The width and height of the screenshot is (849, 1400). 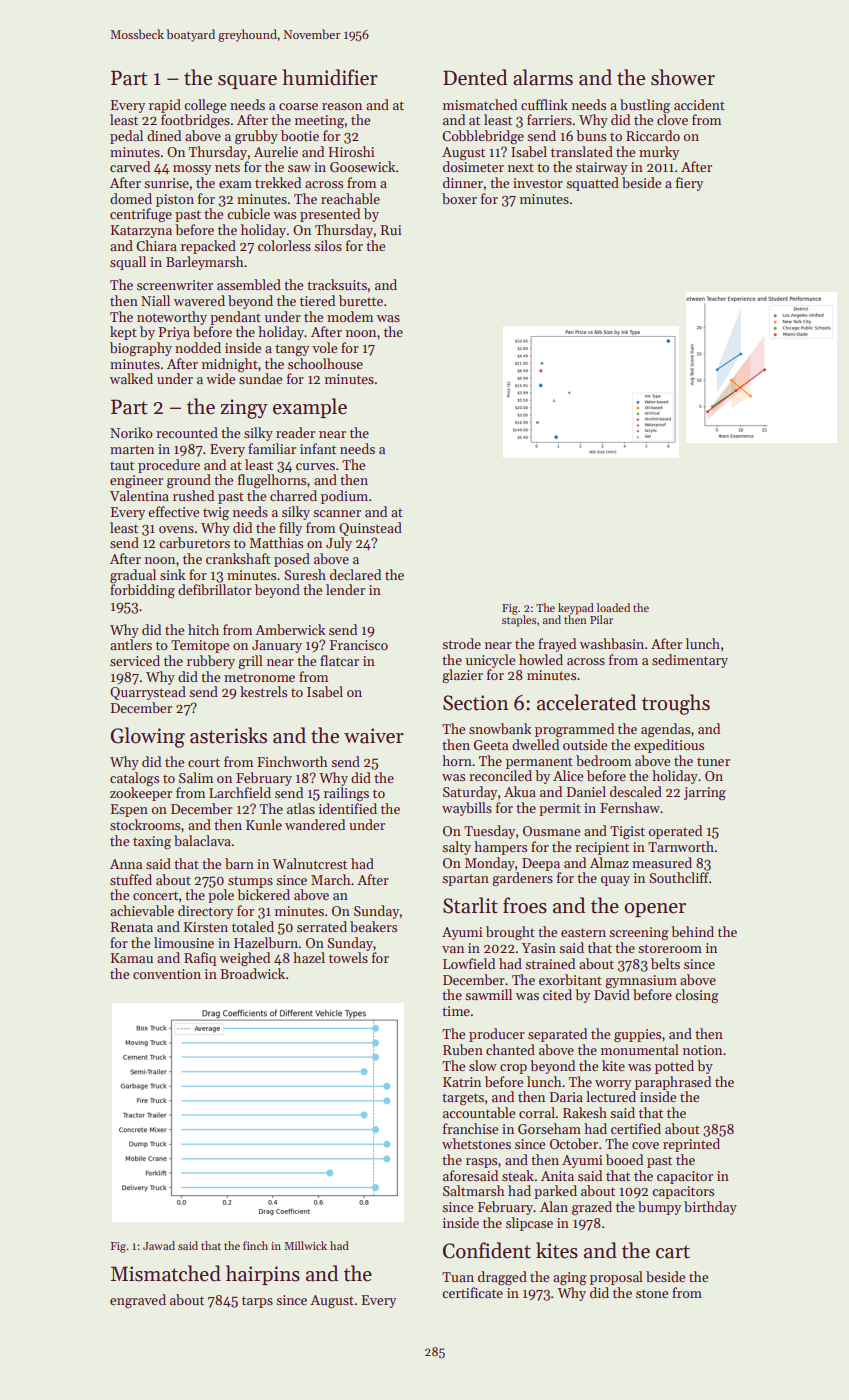 What do you see at coordinates (543, 77) in the screenshot?
I see `alarms` at bounding box center [543, 77].
